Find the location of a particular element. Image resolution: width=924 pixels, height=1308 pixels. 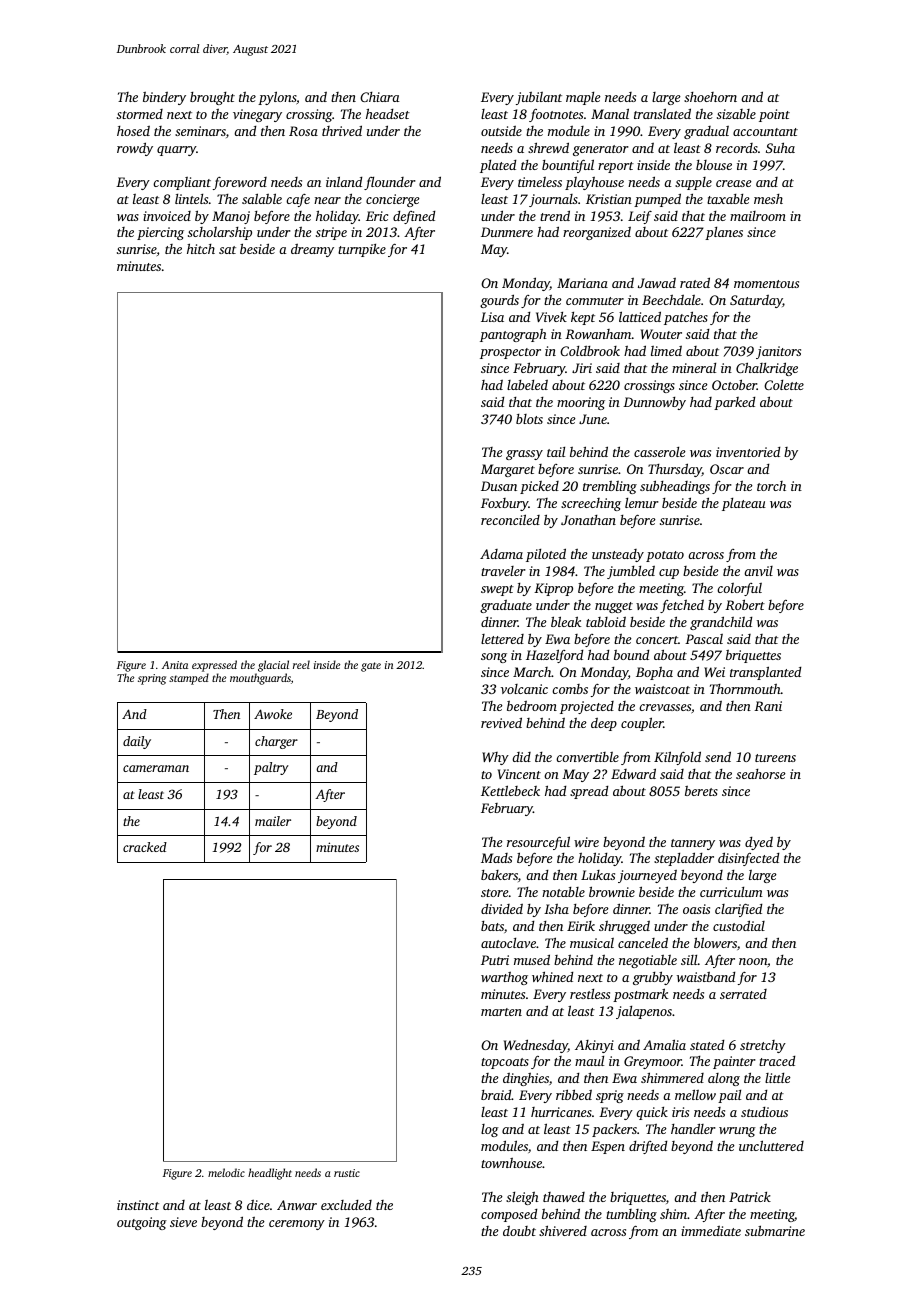

studious is located at coordinates (764, 1112).
